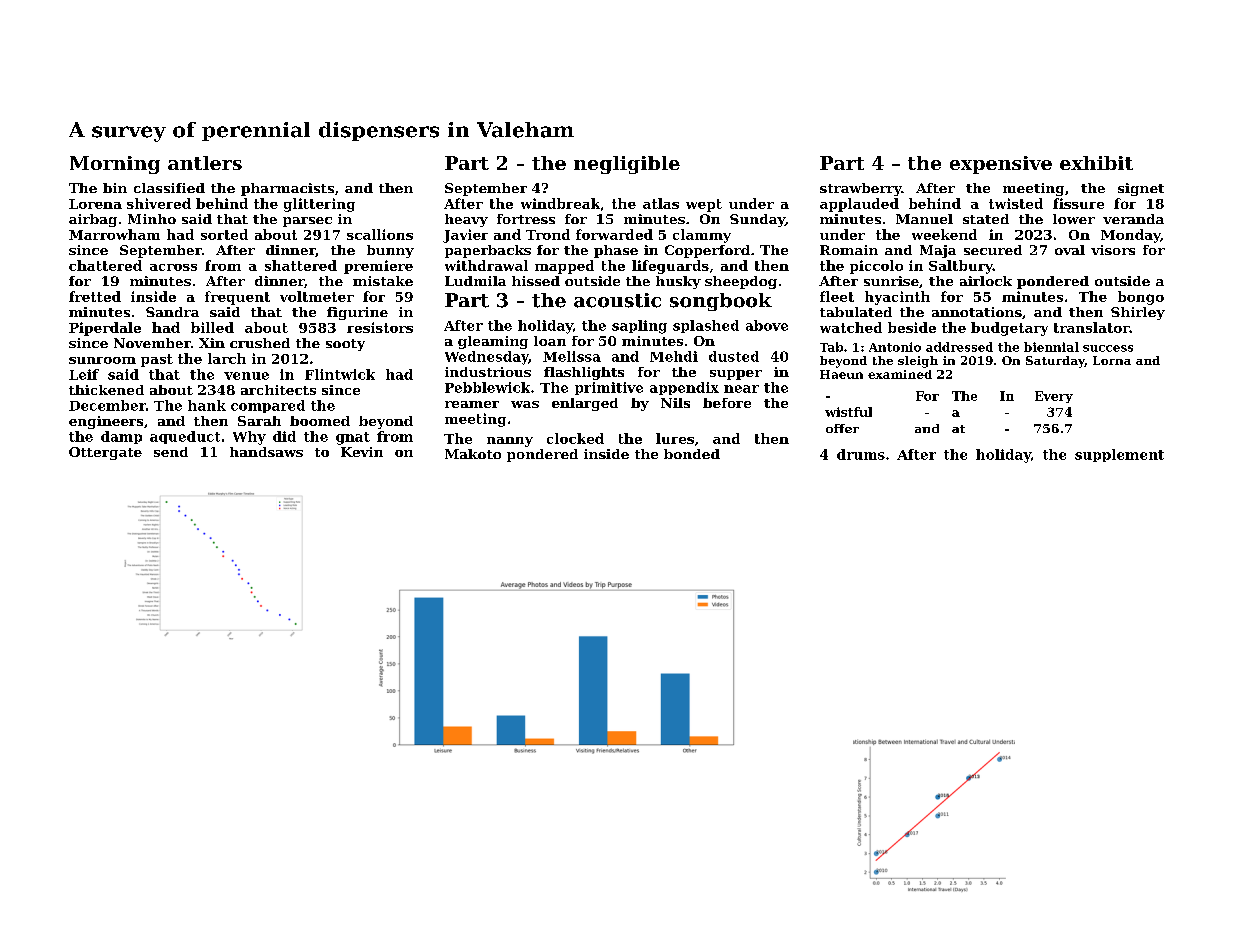  What do you see at coordinates (171, 452) in the screenshot?
I see `send` at bounding box center [171, 452].
